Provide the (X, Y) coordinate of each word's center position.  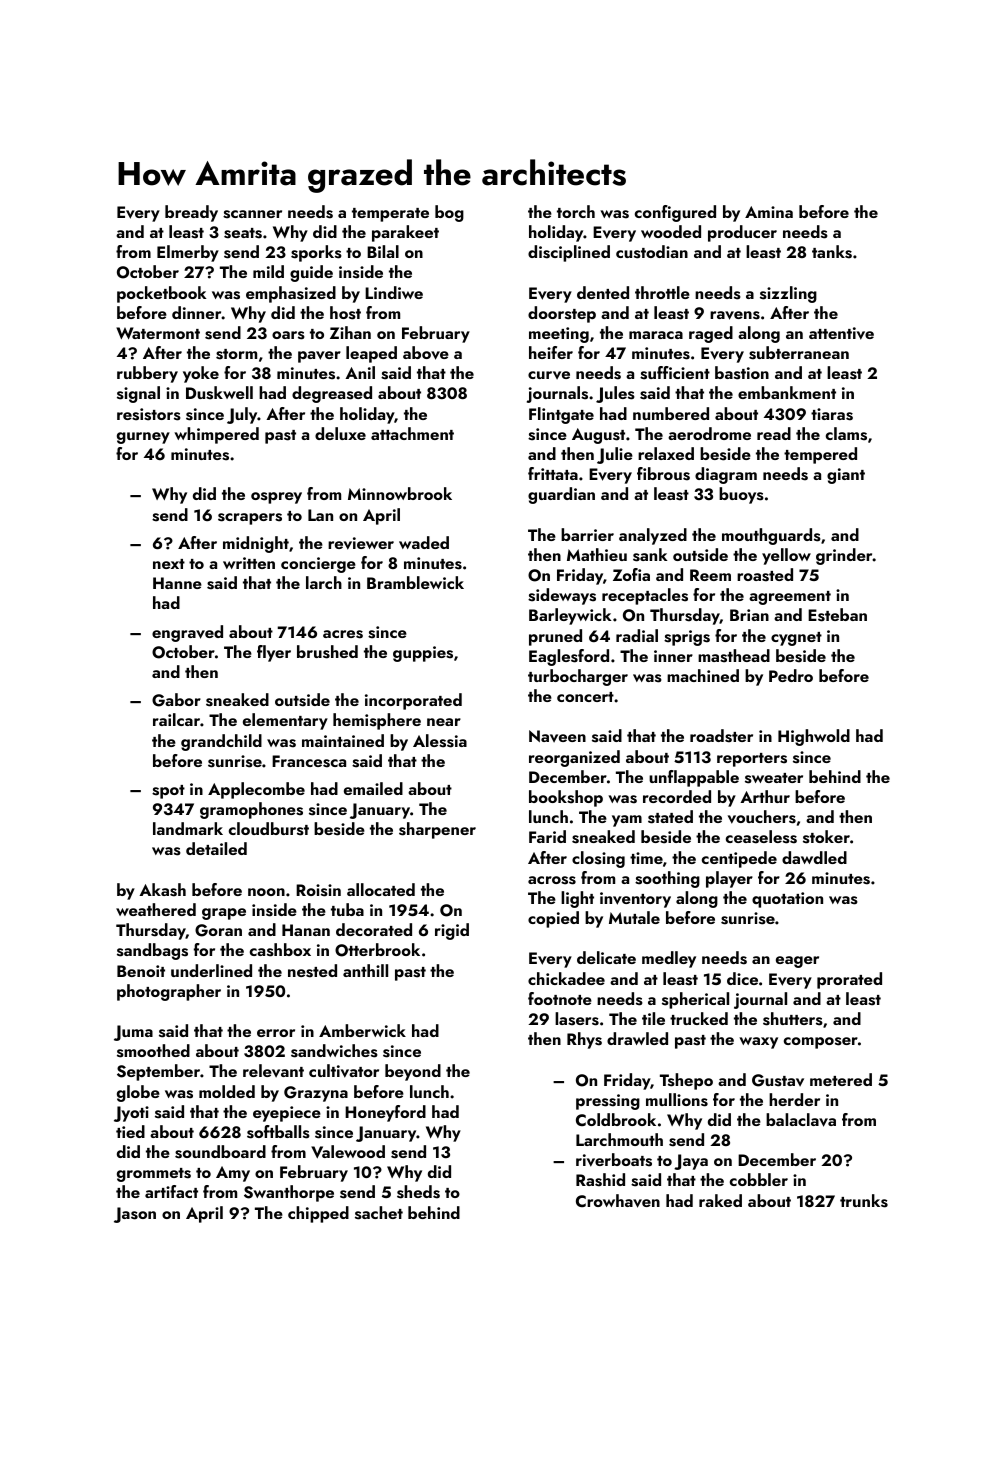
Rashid (600, 1180)
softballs (278, 1132)
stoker (826, 837)
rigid (452, 931)
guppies (423, 654)
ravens (735, 315)
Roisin (318, 890)
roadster (721, 736)
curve (549, 375)
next (169, 564)
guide (311, 273)
